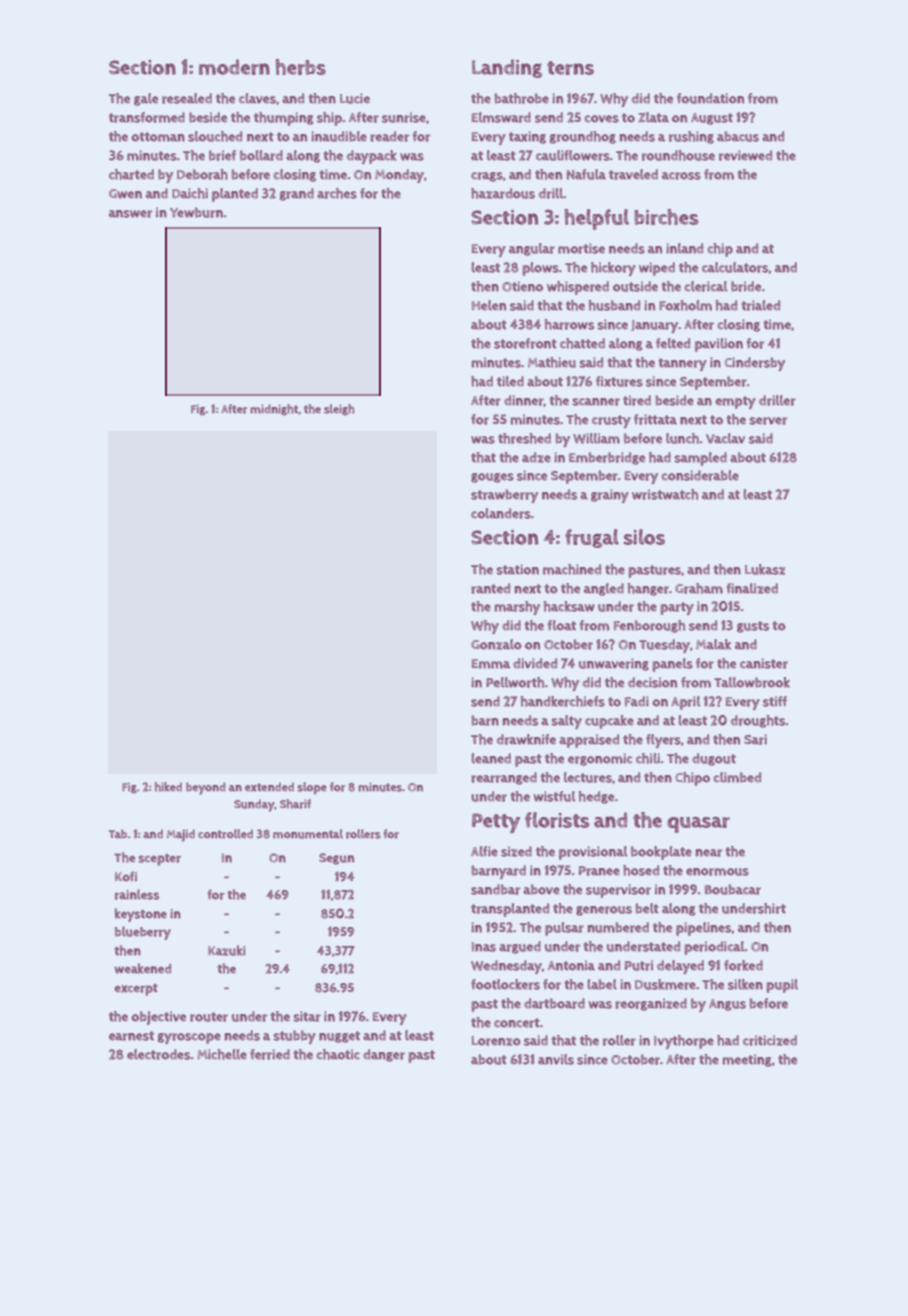  What do you see at coordinates (399, 176) in the screenshot?
I see `Monday` at bounding box center [399, 176].
